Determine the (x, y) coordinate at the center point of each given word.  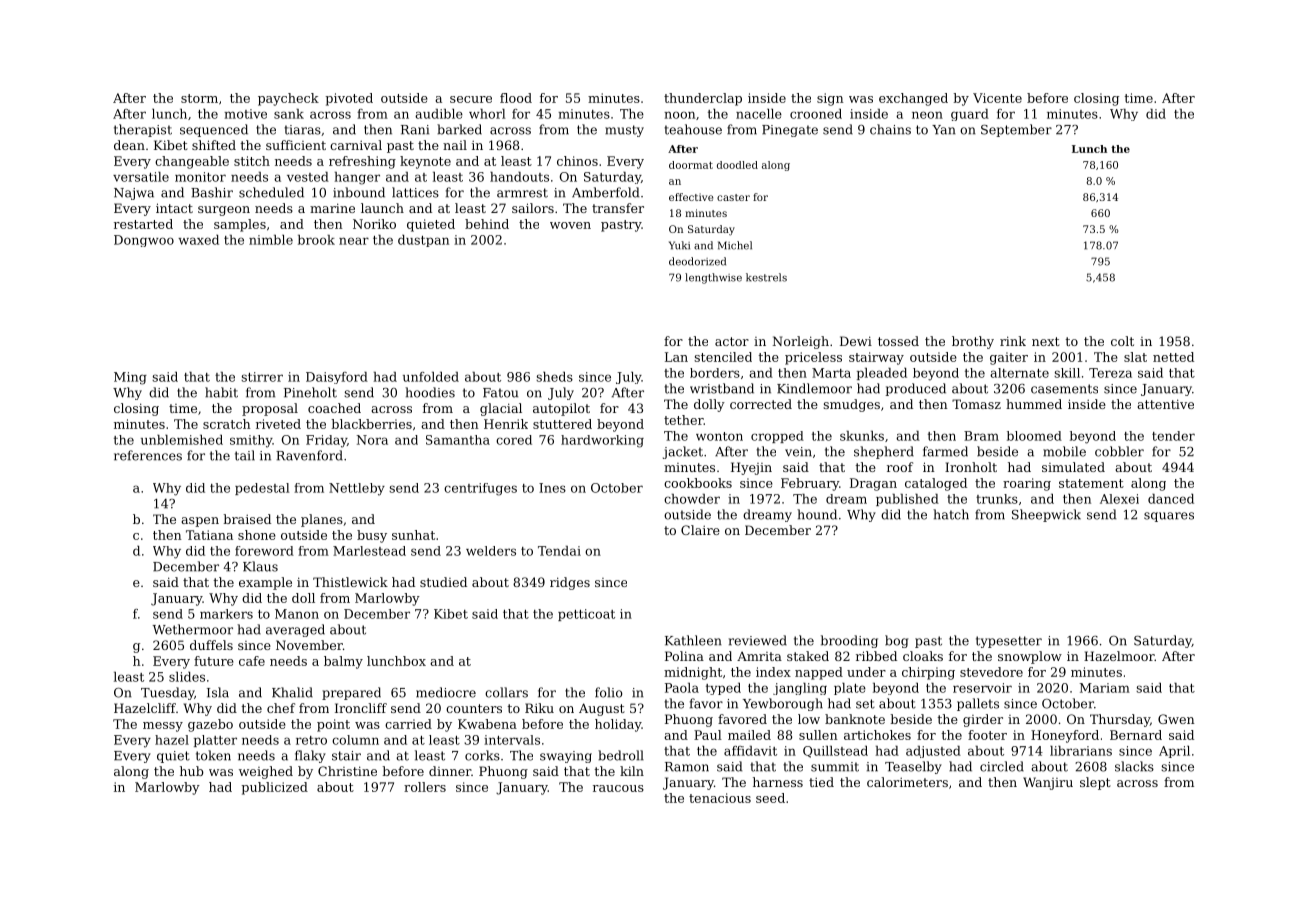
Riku (539, 708)
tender (1173, 436)
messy (163, 727)
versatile (141, 177)
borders (715, 373)
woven (570, 225)
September (1016, 130)
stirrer (262, 377)
